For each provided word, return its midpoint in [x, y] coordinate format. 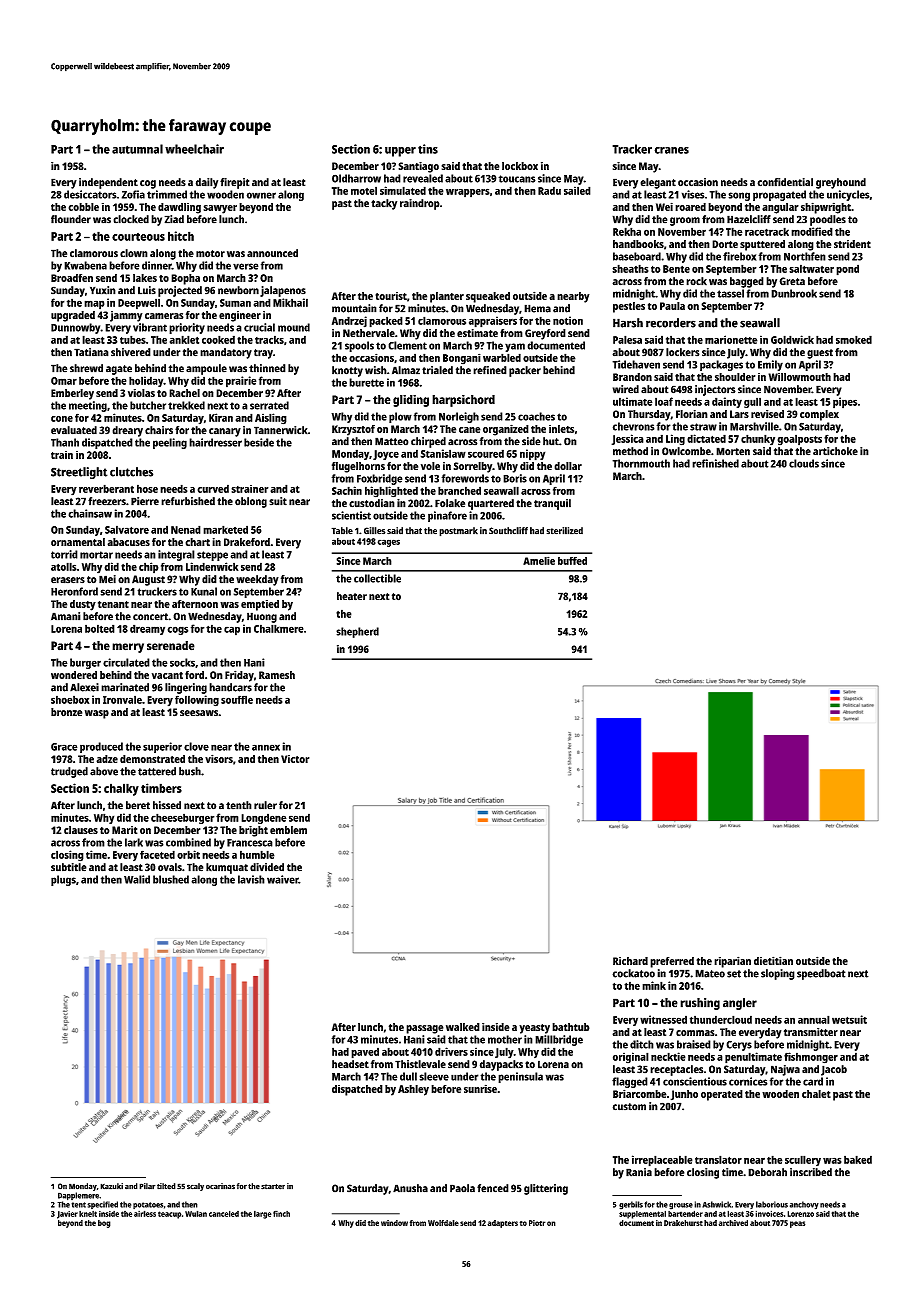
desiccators [90, 194]
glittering [546, 1189]
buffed [572, 561]
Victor [295, 759]
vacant [167, 675]
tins [428, 149]
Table [342, 531]
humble [257, 854]
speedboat [821, 974]
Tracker [632, 149]
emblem [288, 830]
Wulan [196, 1213]
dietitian [773, 960]
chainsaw [90, 513]
